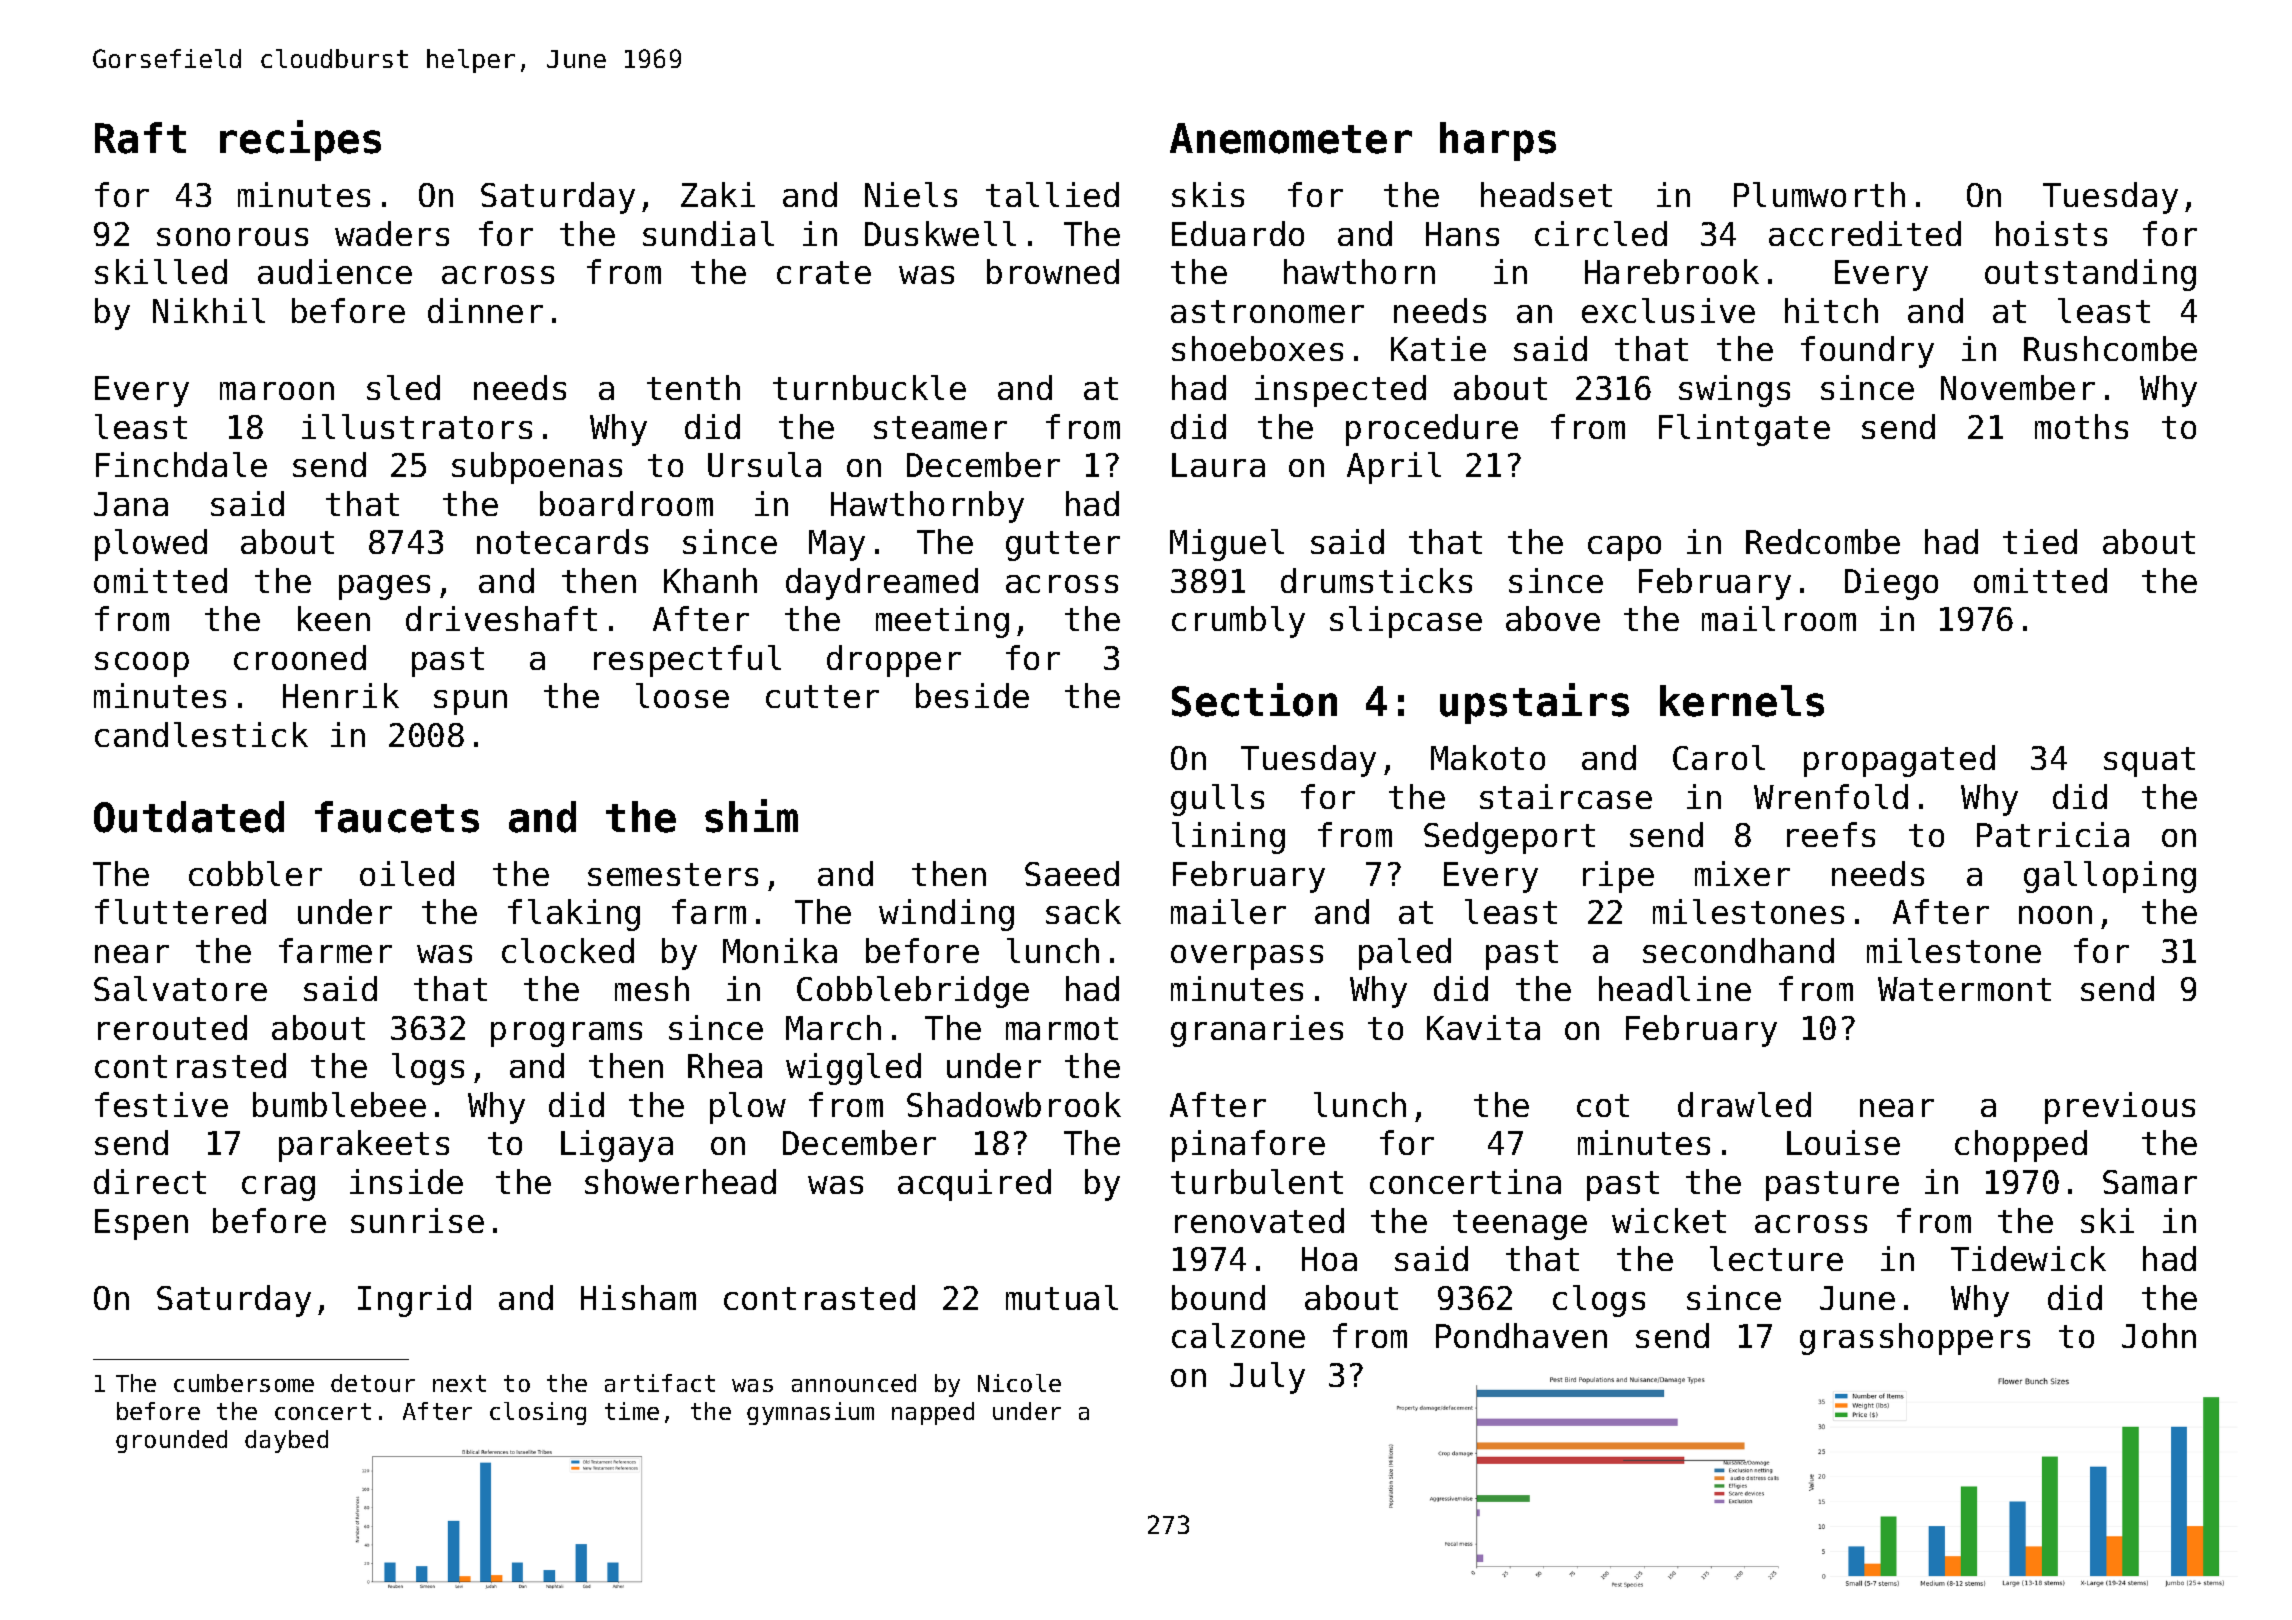 Image resolution: width=2292 pixels, height=1620 pixels. What do you see at coordinates (1062, 1297) in the screenshot?
I see `mutual` at bounding box center [1062, 1297].
